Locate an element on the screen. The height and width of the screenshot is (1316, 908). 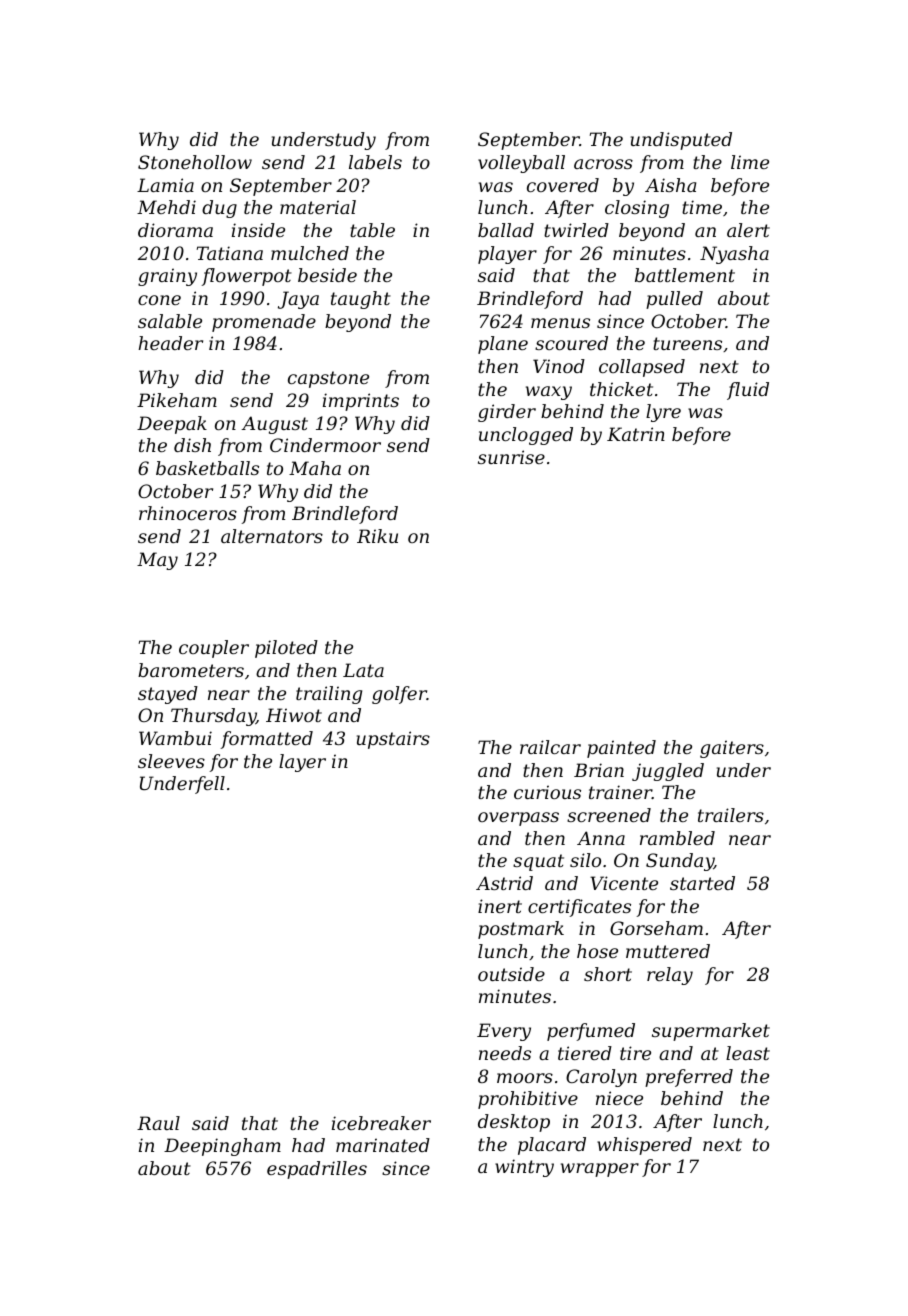
painted is located at coordinates (621, 749).
